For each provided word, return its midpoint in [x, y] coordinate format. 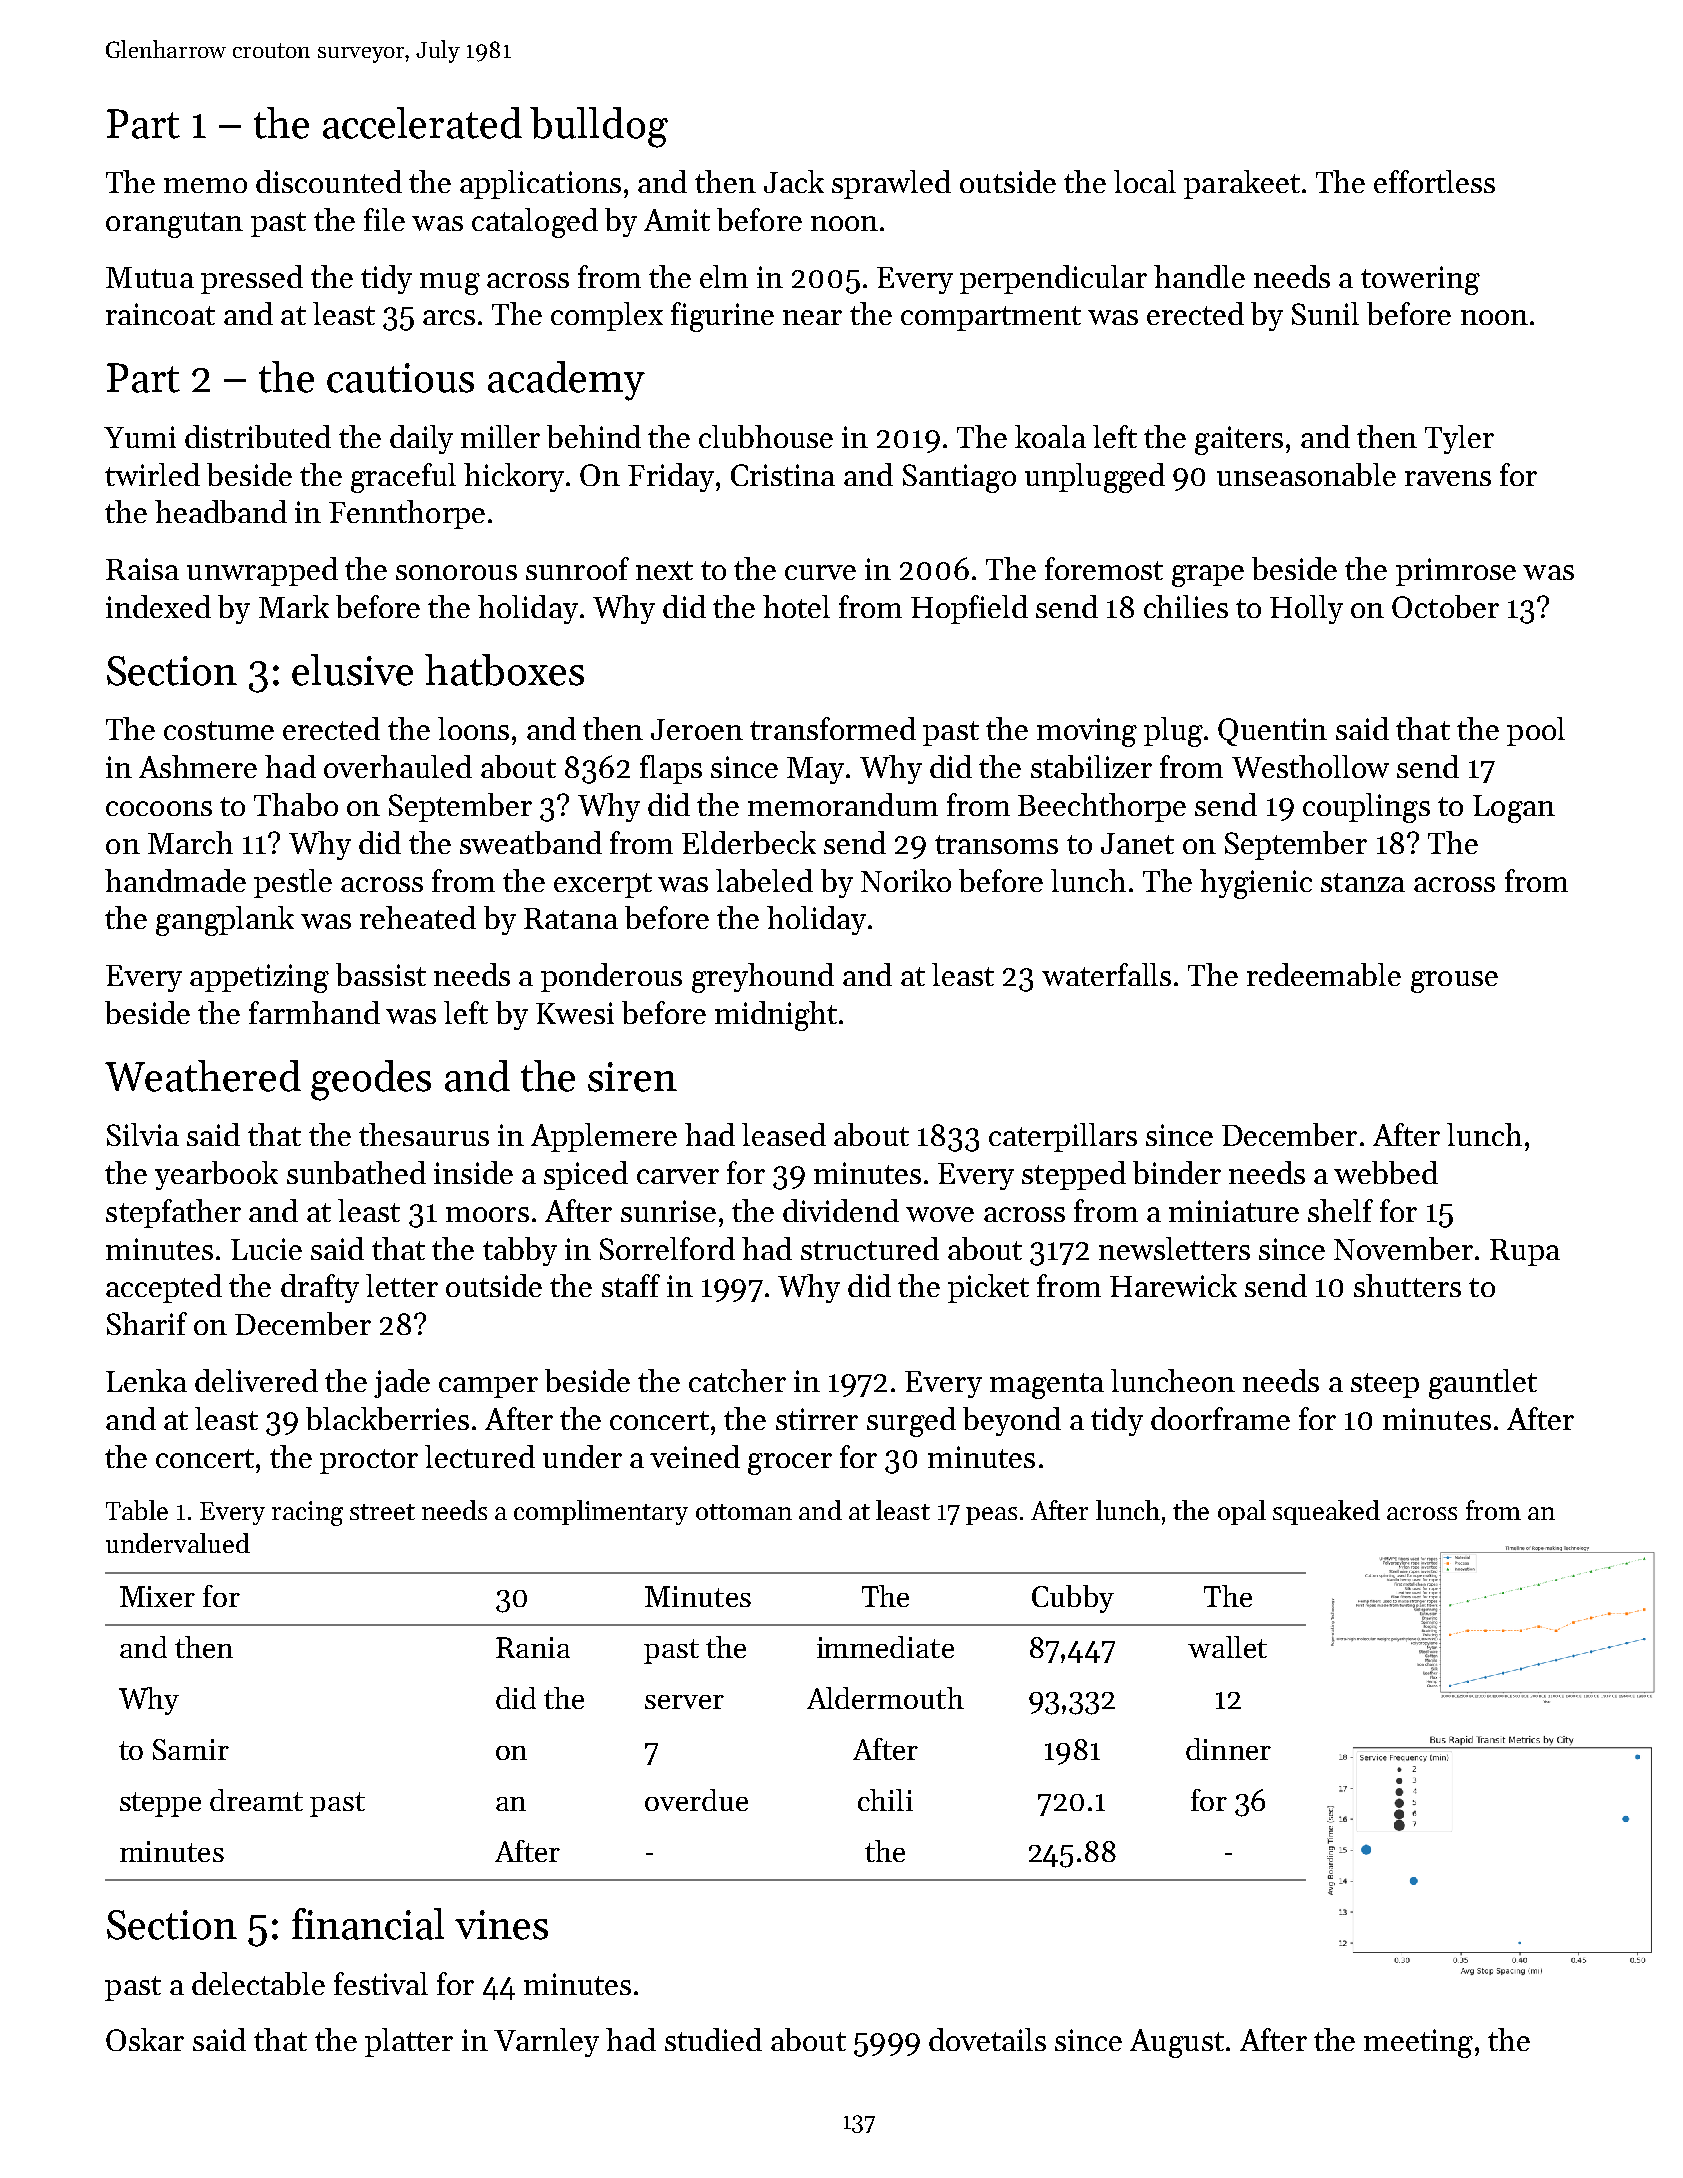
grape [1208, 576]
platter [409, 2042]
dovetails [987, 2039]
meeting [1418, 2043]
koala [1050, 436]
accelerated [422, 123]
